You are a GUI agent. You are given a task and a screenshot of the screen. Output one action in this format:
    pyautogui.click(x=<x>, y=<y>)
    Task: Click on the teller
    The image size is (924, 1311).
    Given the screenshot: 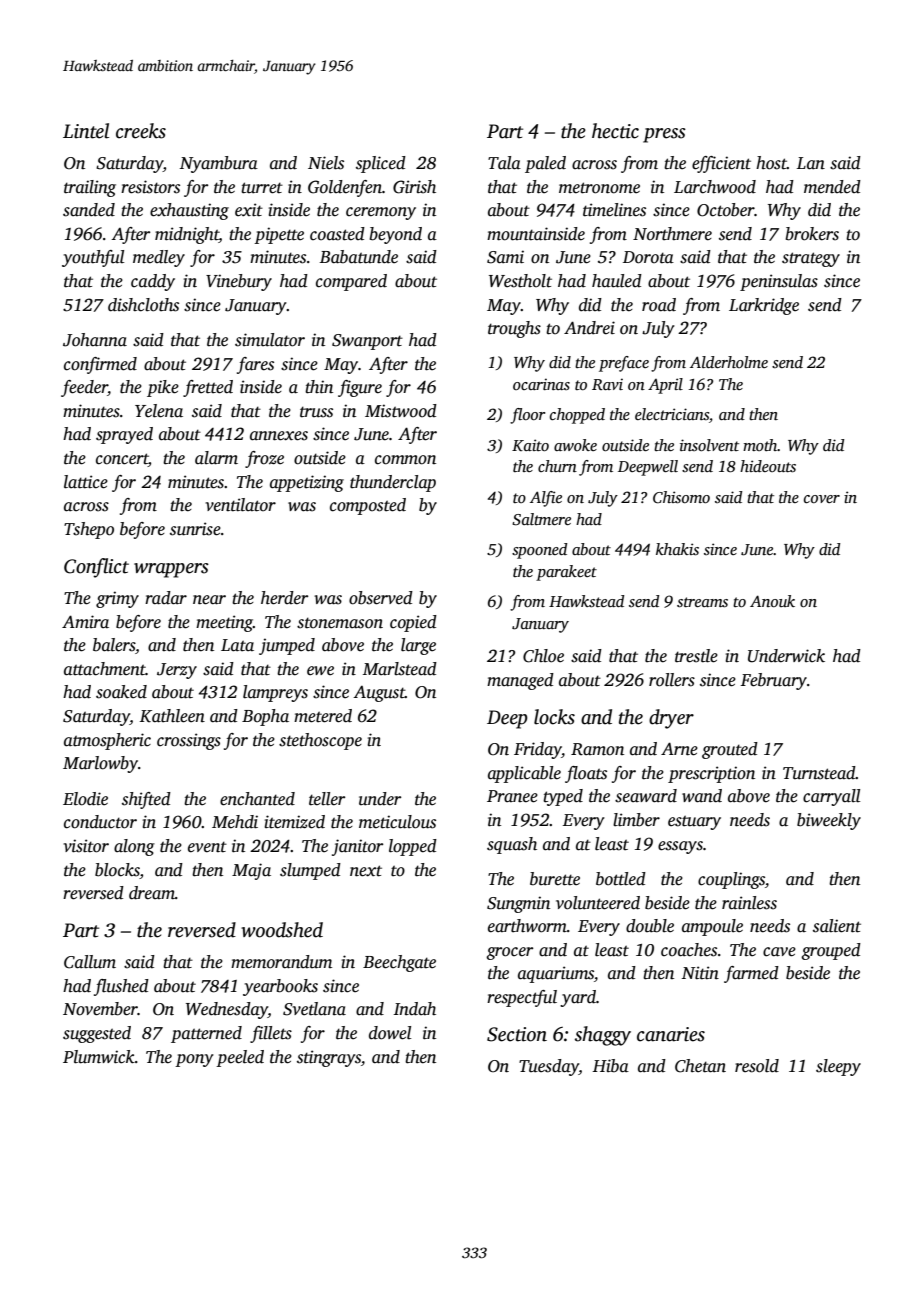 What is the action you would take?
    pyautogui.click(x=327, y=799)
